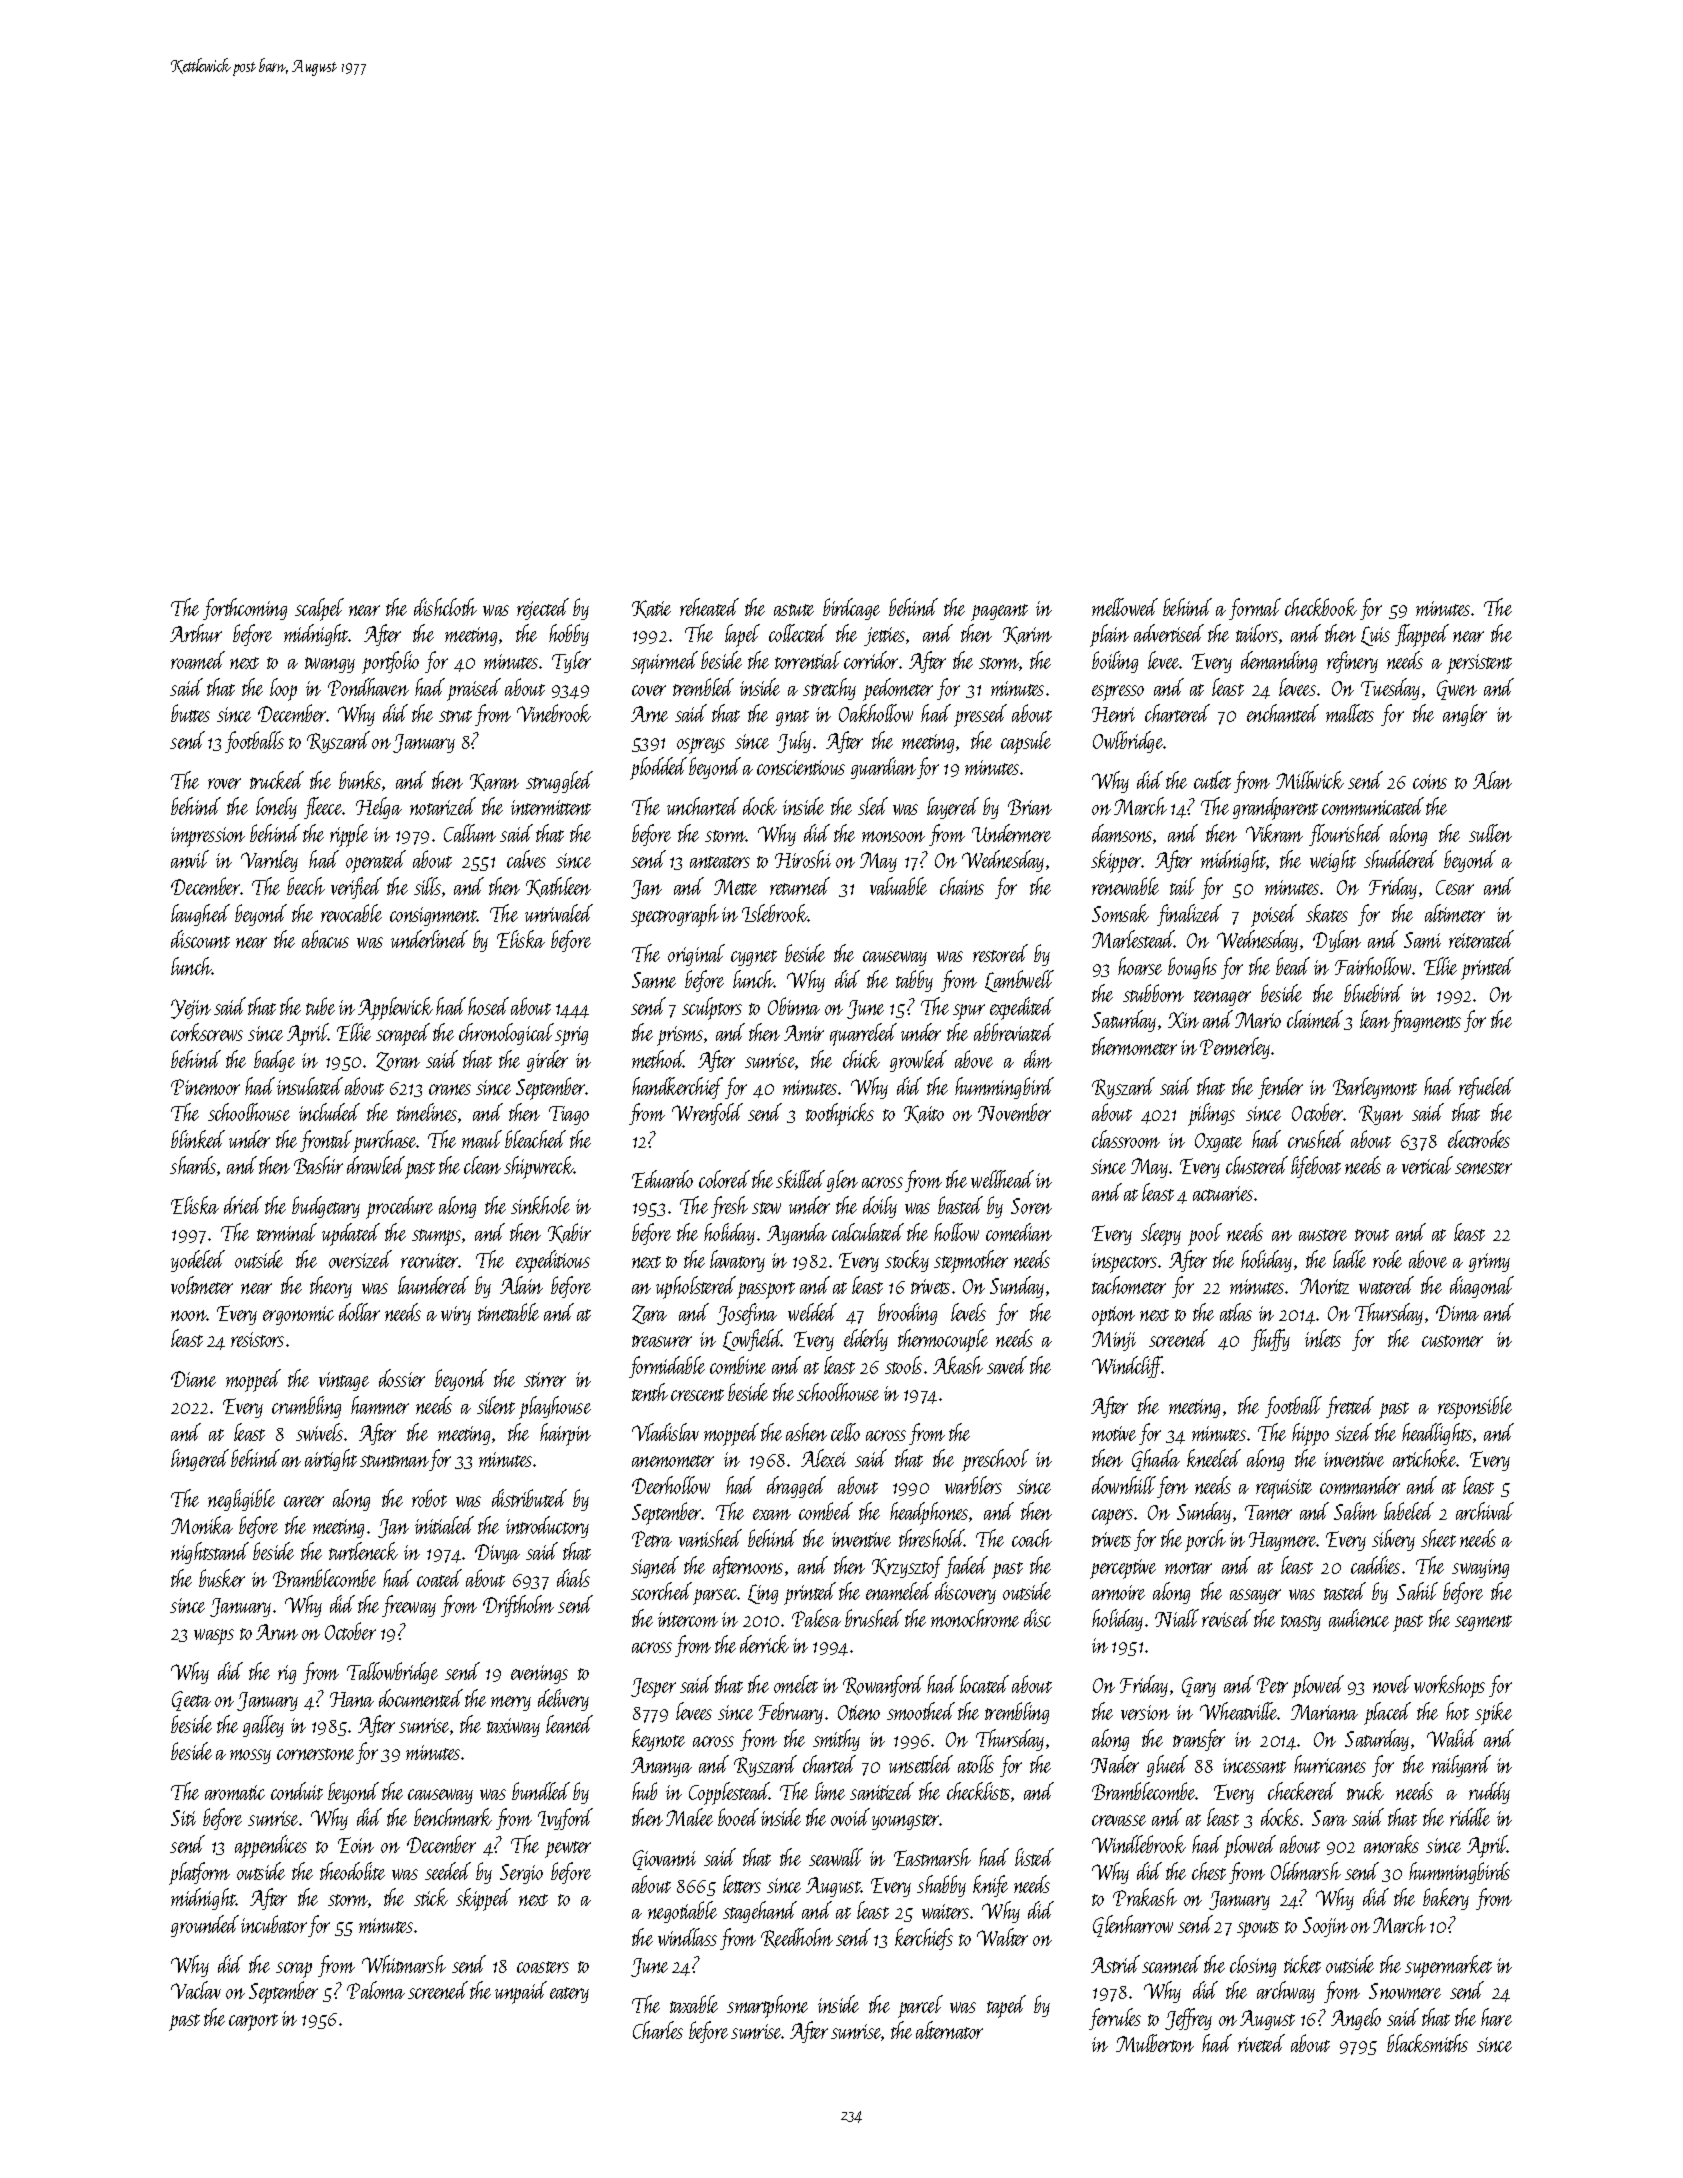 The height and width of the image is (2178, 1683). What do you see at coordinates (851, 609) in the image?
I see `birdcage` at bounding box center [851, 609].
